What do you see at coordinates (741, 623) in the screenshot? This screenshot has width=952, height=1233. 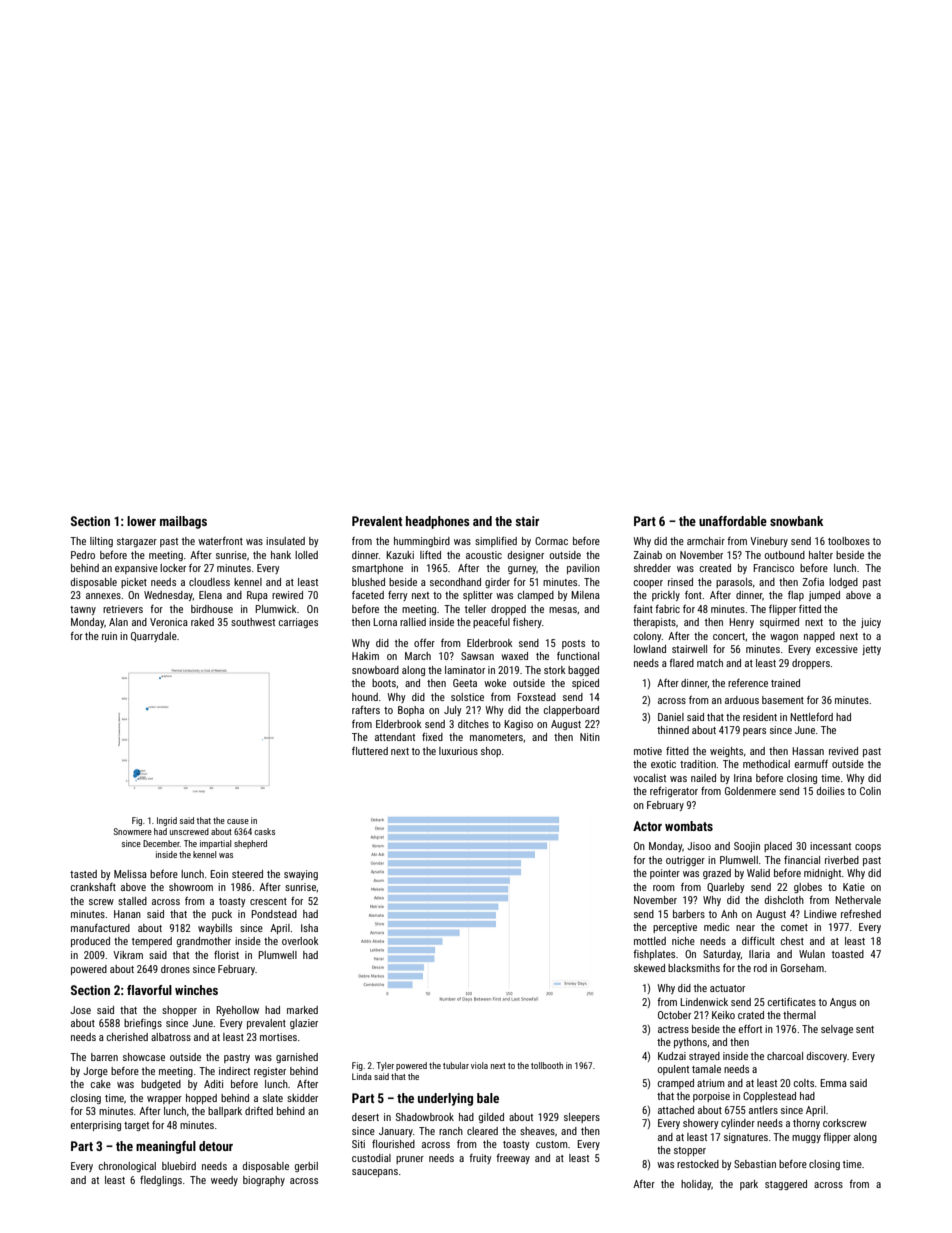 I see `Henry` at bounding box center [741, 623].
